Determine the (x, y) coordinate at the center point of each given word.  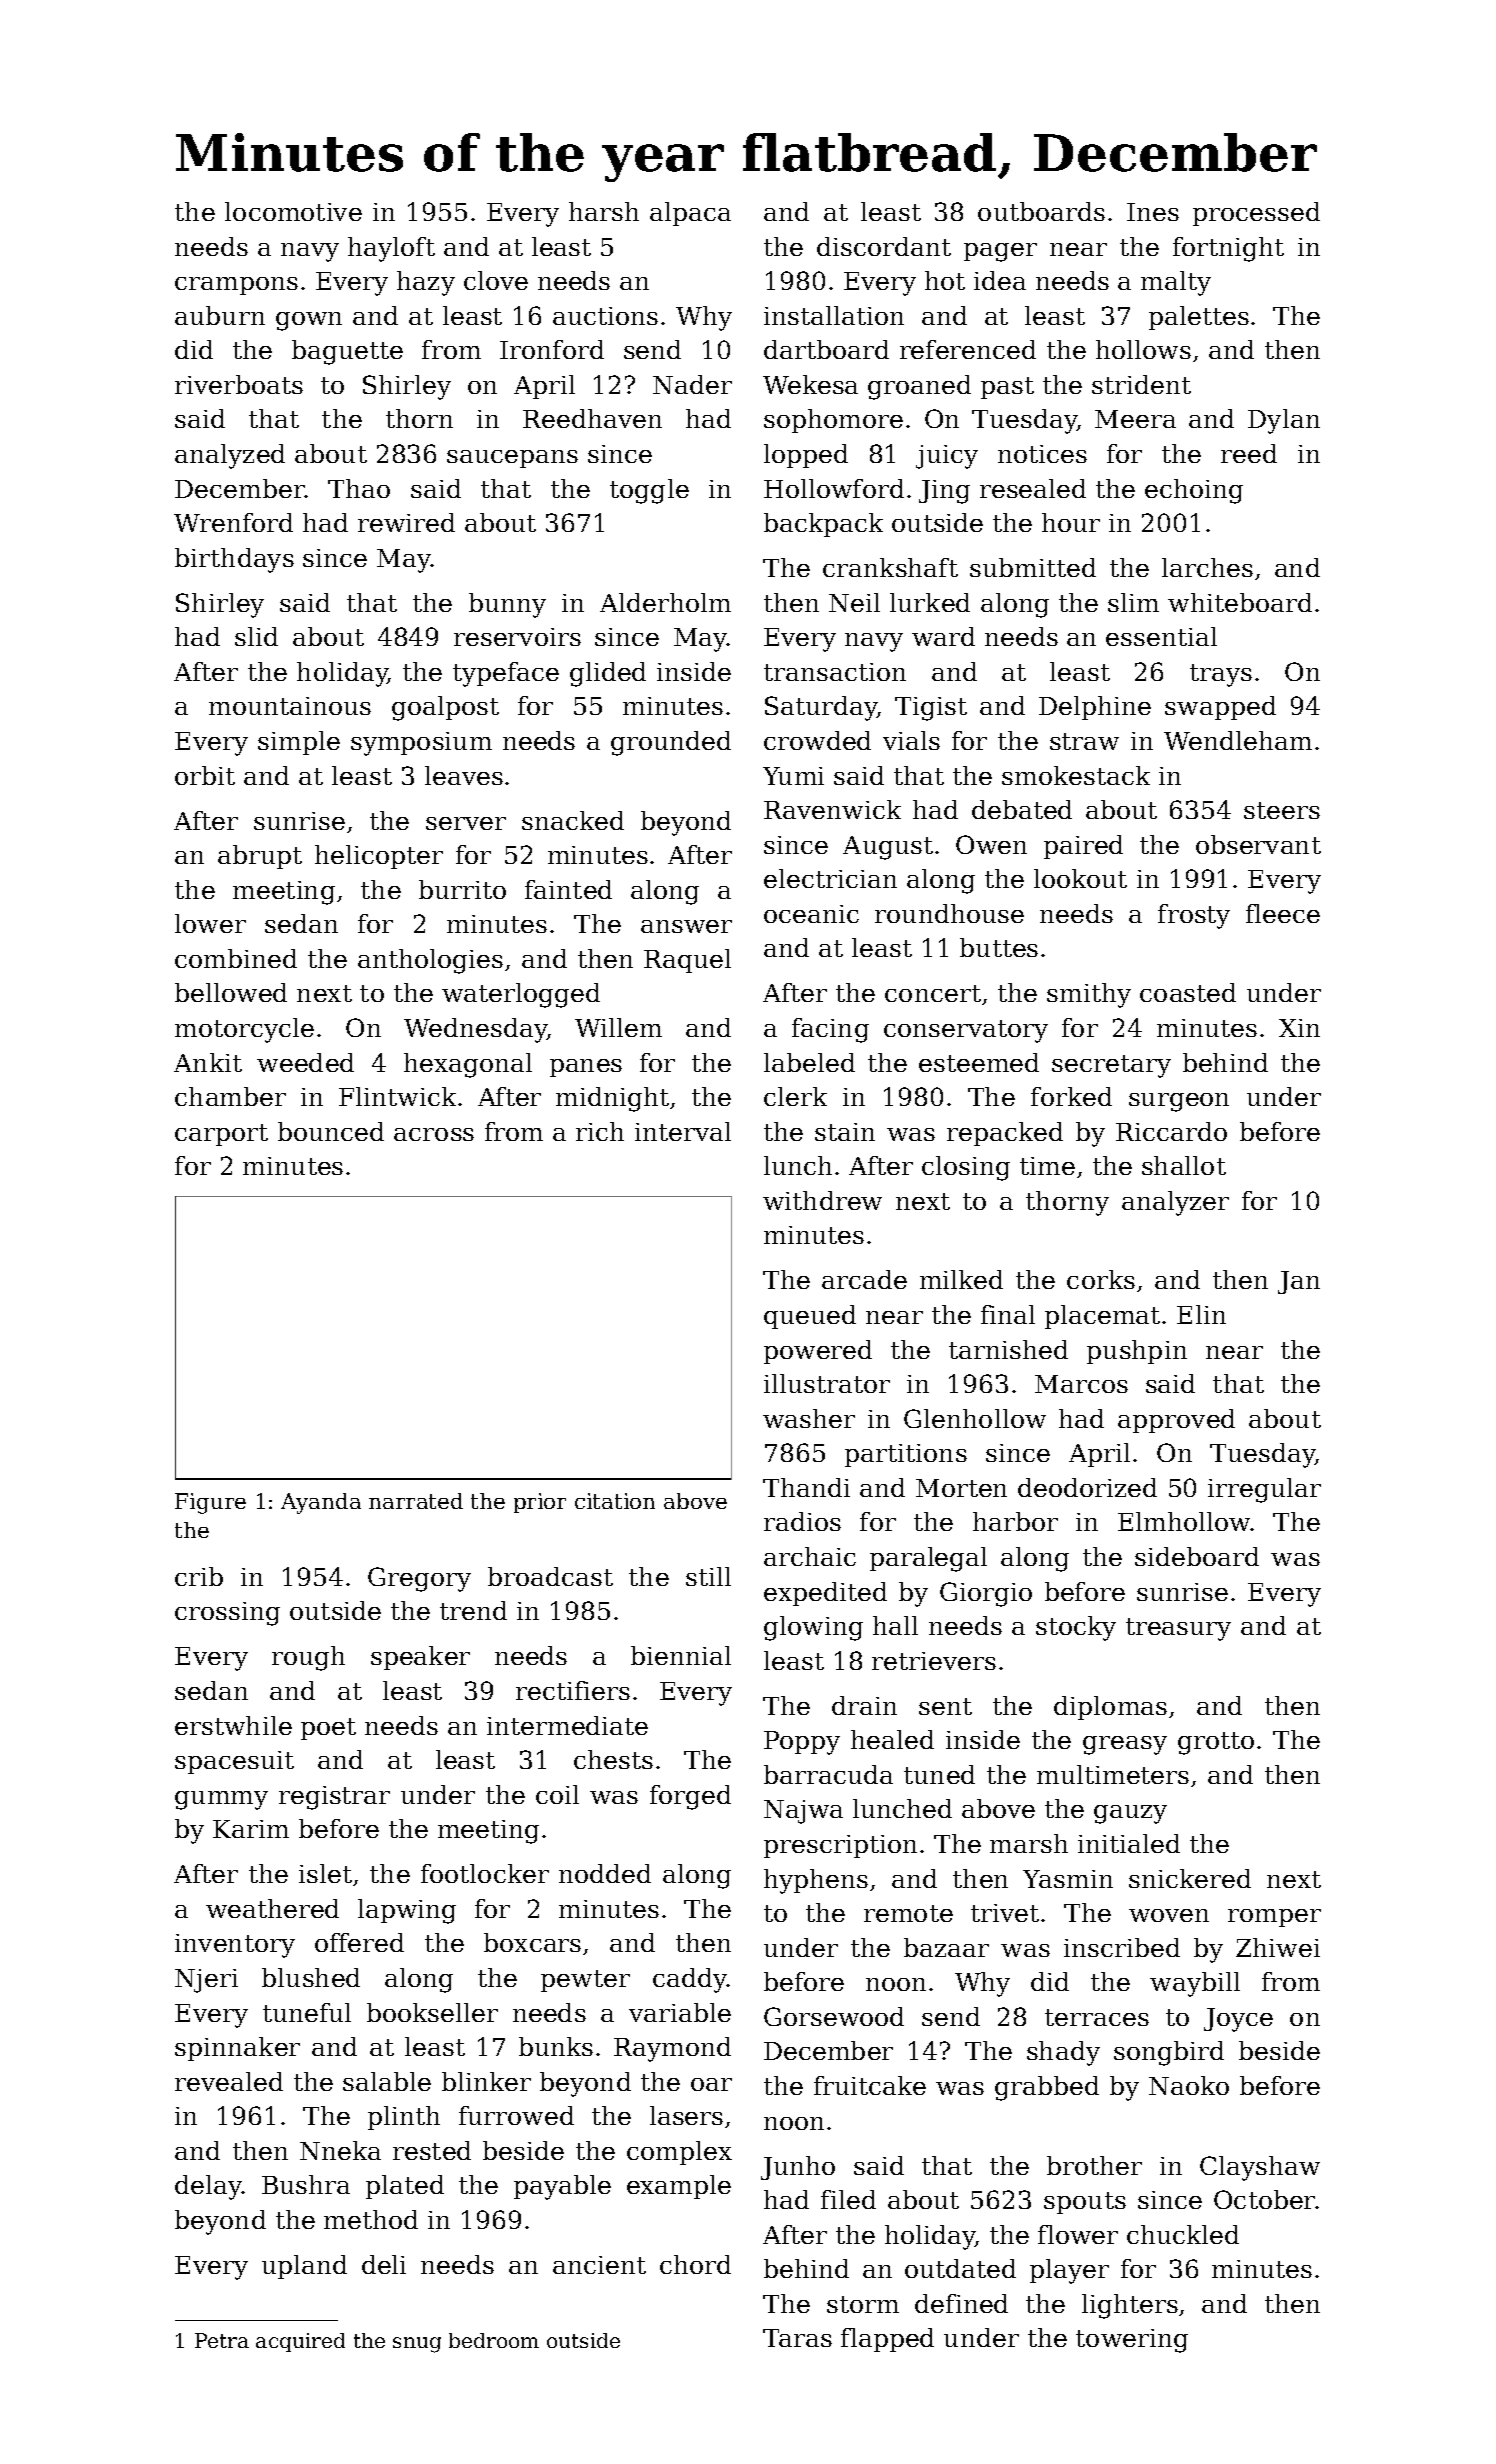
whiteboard (1240, 602)
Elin (1201, 1314)
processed (1256, 214)
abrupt (260, 857)
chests (613, 1759)
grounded (671, 743)
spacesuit (234, 1762)
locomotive (293, 211)
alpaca (690, 214)
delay (208, 2187)
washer (809, 1418)
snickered (1190, 1878)
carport (221, 1135)
